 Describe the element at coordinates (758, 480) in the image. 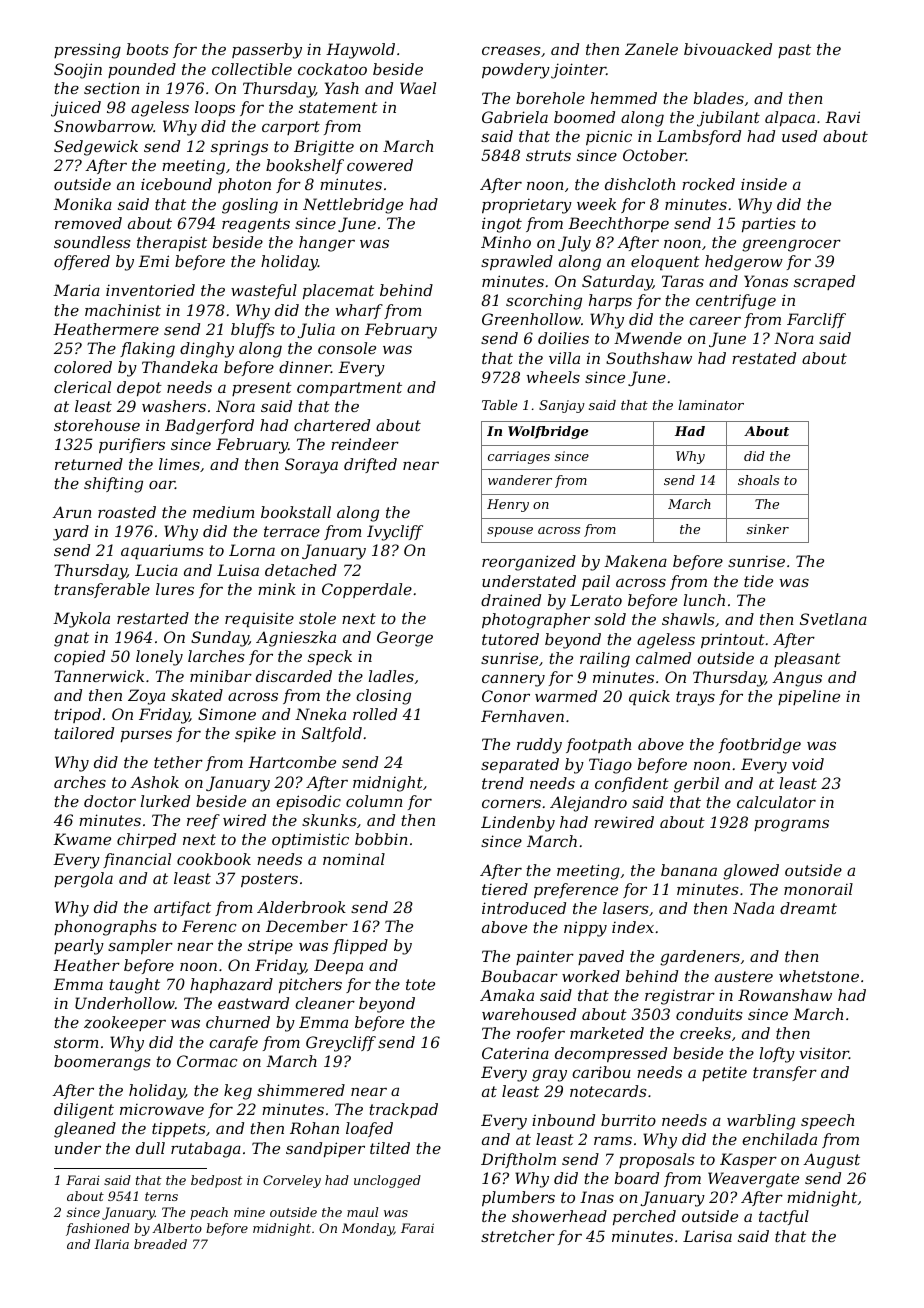

I see `shoals` at that location.
